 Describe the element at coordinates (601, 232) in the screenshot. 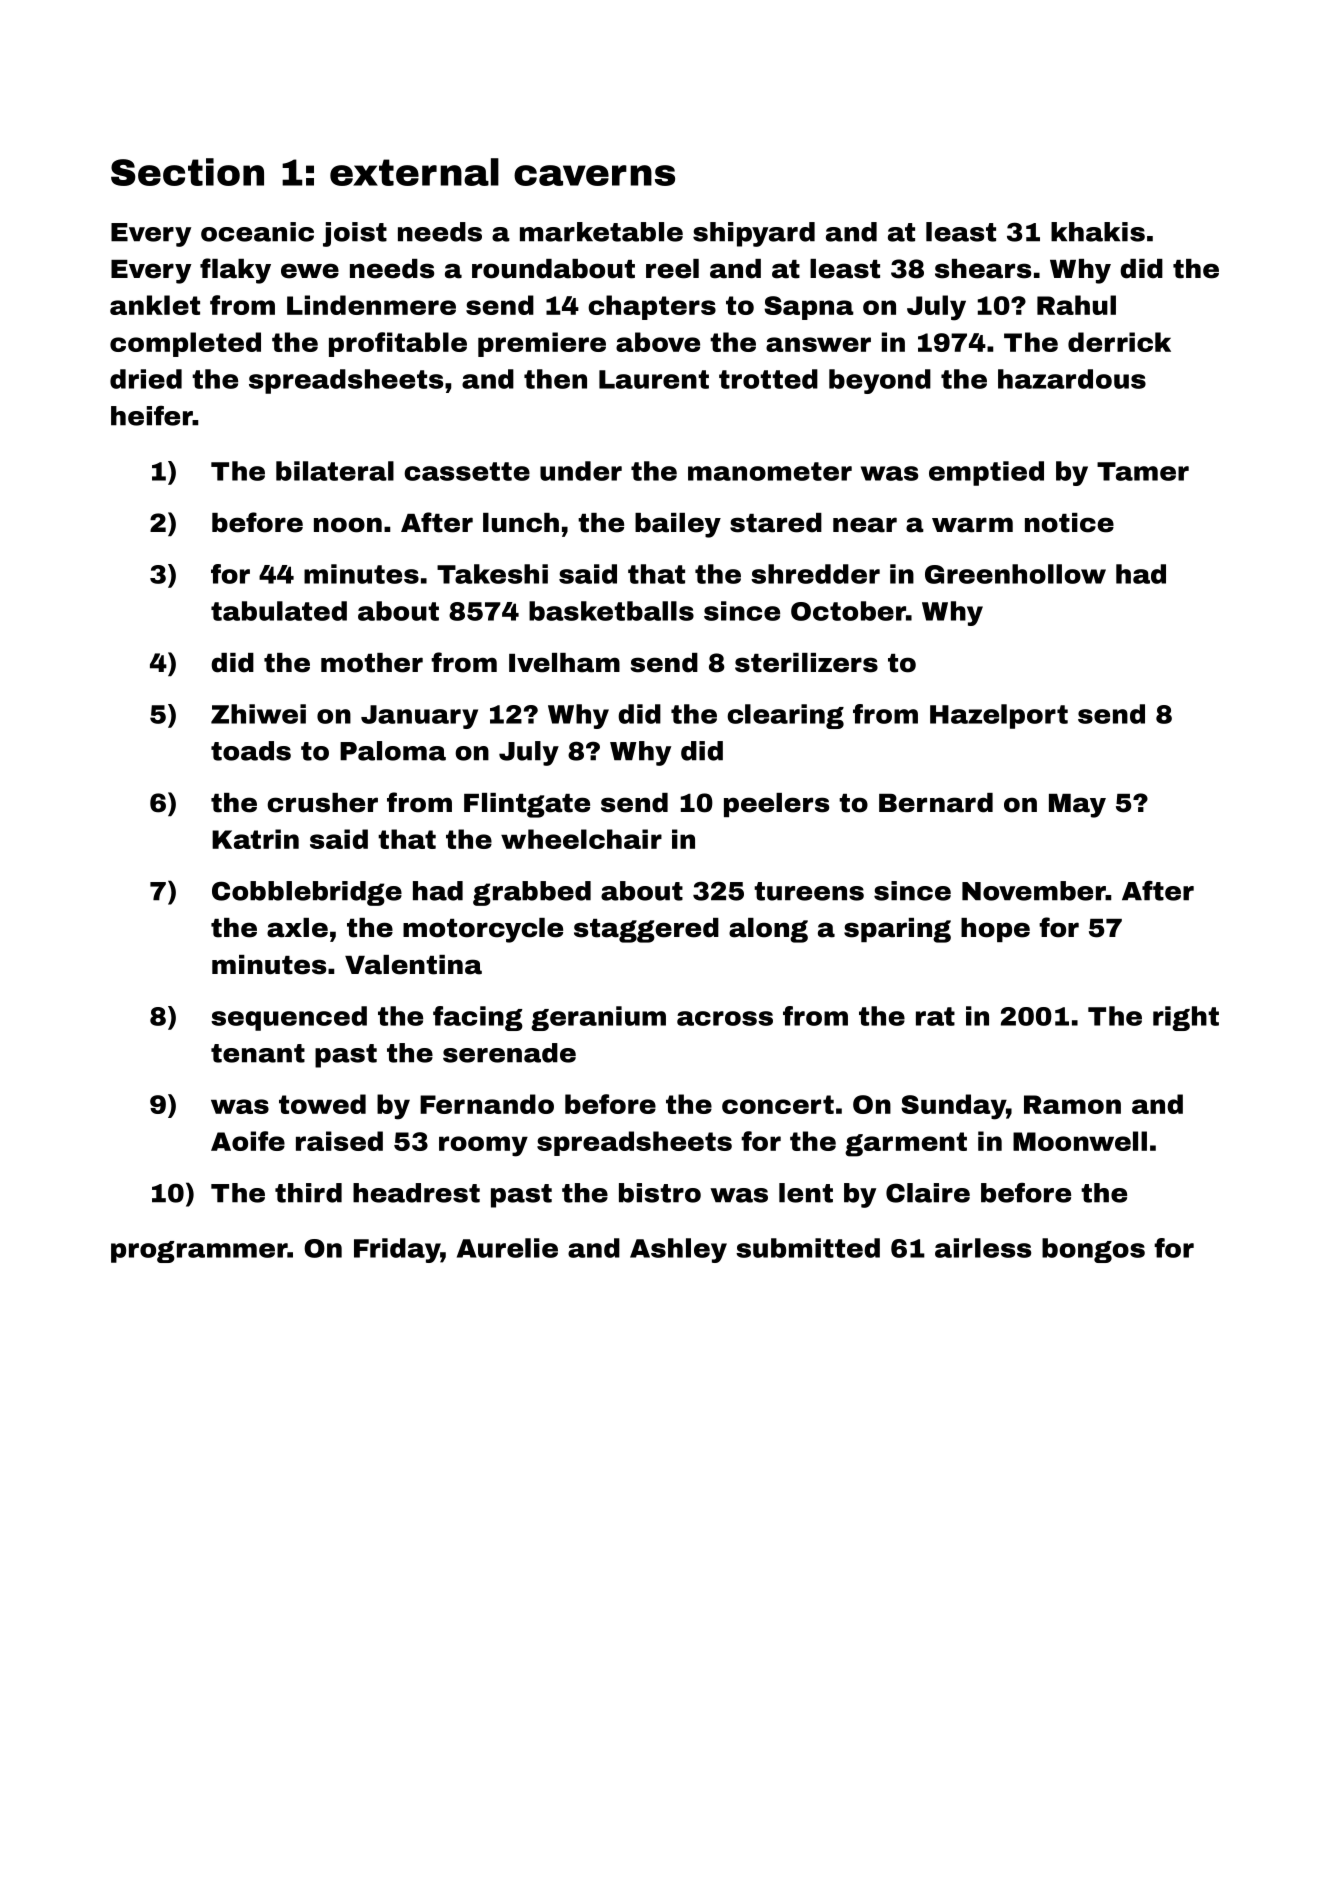

I see `marketable` at that location.
